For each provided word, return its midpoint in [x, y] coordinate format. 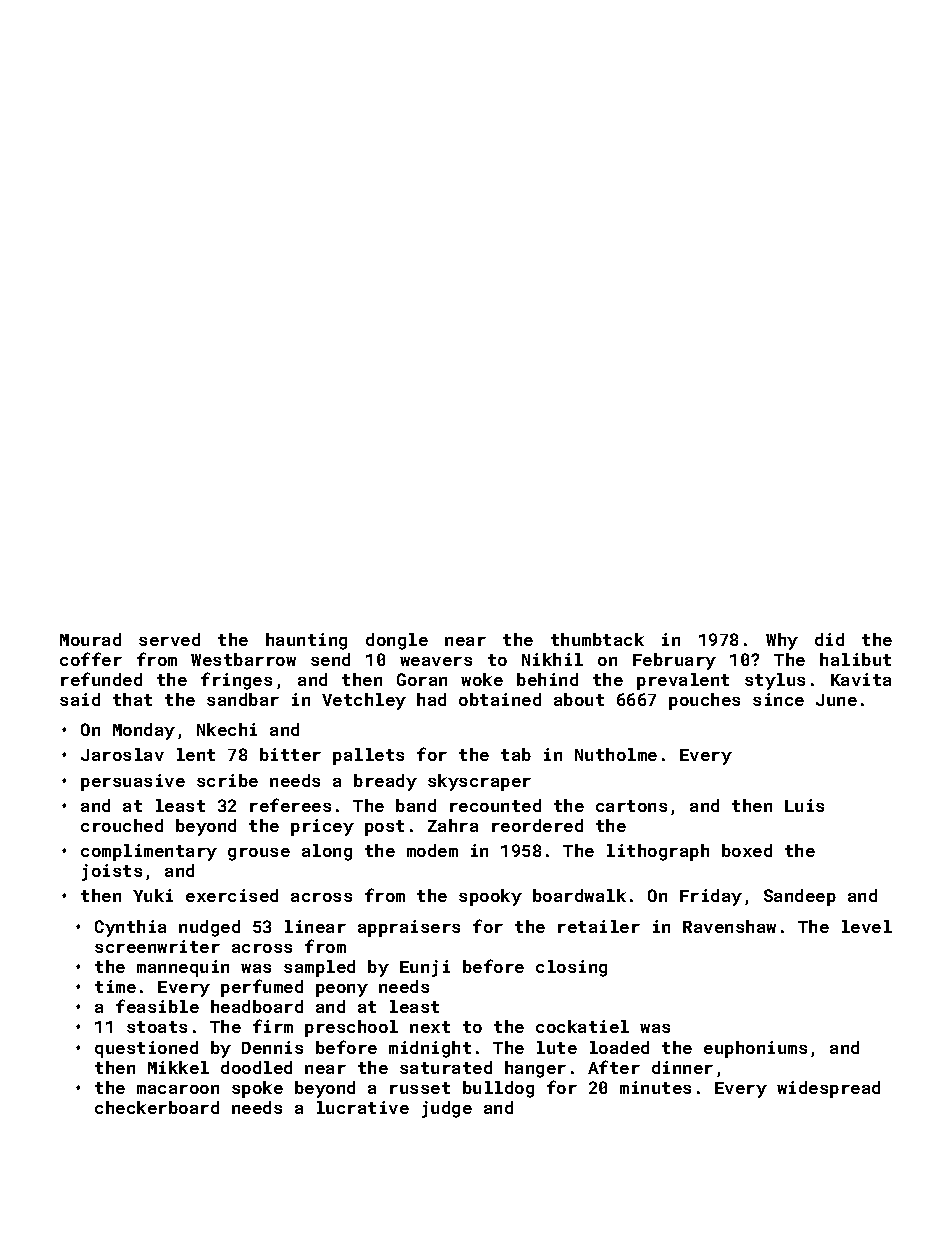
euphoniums [755, 1049]
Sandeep [800, 897]
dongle [397, 641]
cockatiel [582, 1026]
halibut [855, 659]
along [327, 852]
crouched [122, 825]
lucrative [363, 1107]
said [80, 699]
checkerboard [157, 1107]
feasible [157, 1006]
